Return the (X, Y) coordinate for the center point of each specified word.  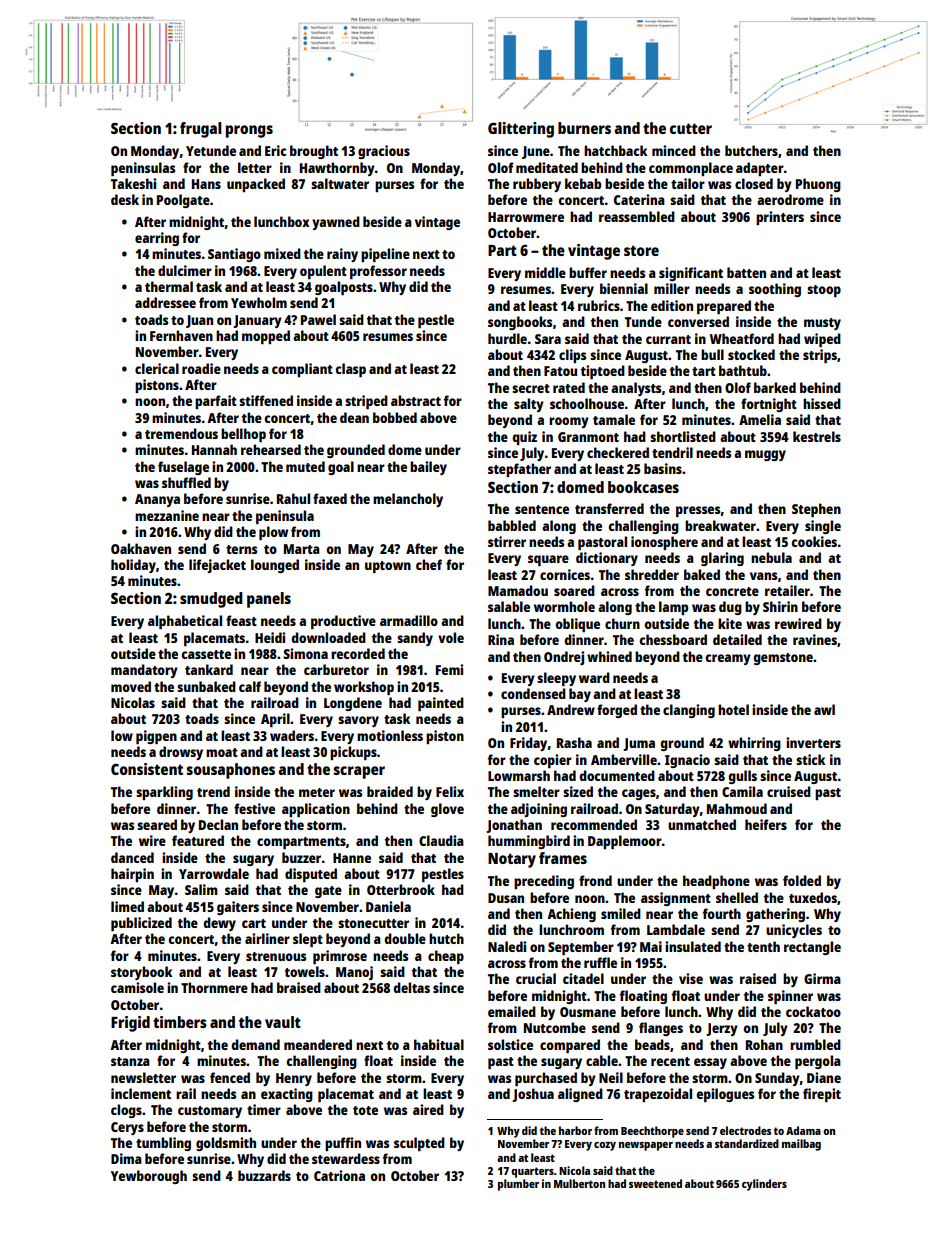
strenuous (276, 956)
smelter (536, 791)
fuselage (183, 468)
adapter (760, 169)
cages (639, 794)
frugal (201, 130)
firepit (822, 1095)
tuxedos (813, 897)
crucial (536, 978)
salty (529, 405)
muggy (765, 455)
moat (222, 752)
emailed (512, 1011)
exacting (287, 1095)
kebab (583, 183)
